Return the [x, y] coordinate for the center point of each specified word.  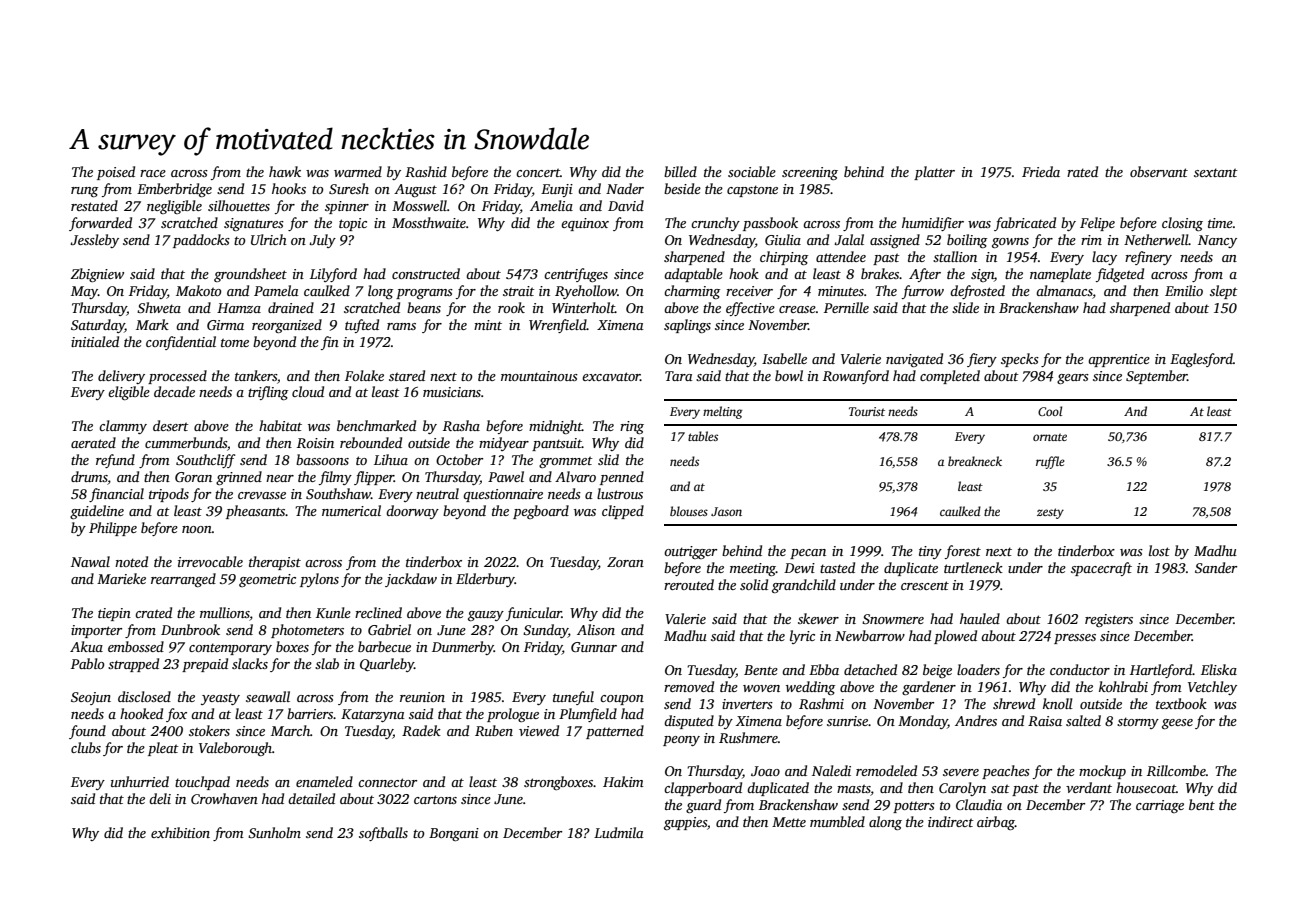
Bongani [454, 834]
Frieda [1041, 171]
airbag [996, 823]
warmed [358, 171]
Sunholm [274, 832]
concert [538, 172]
